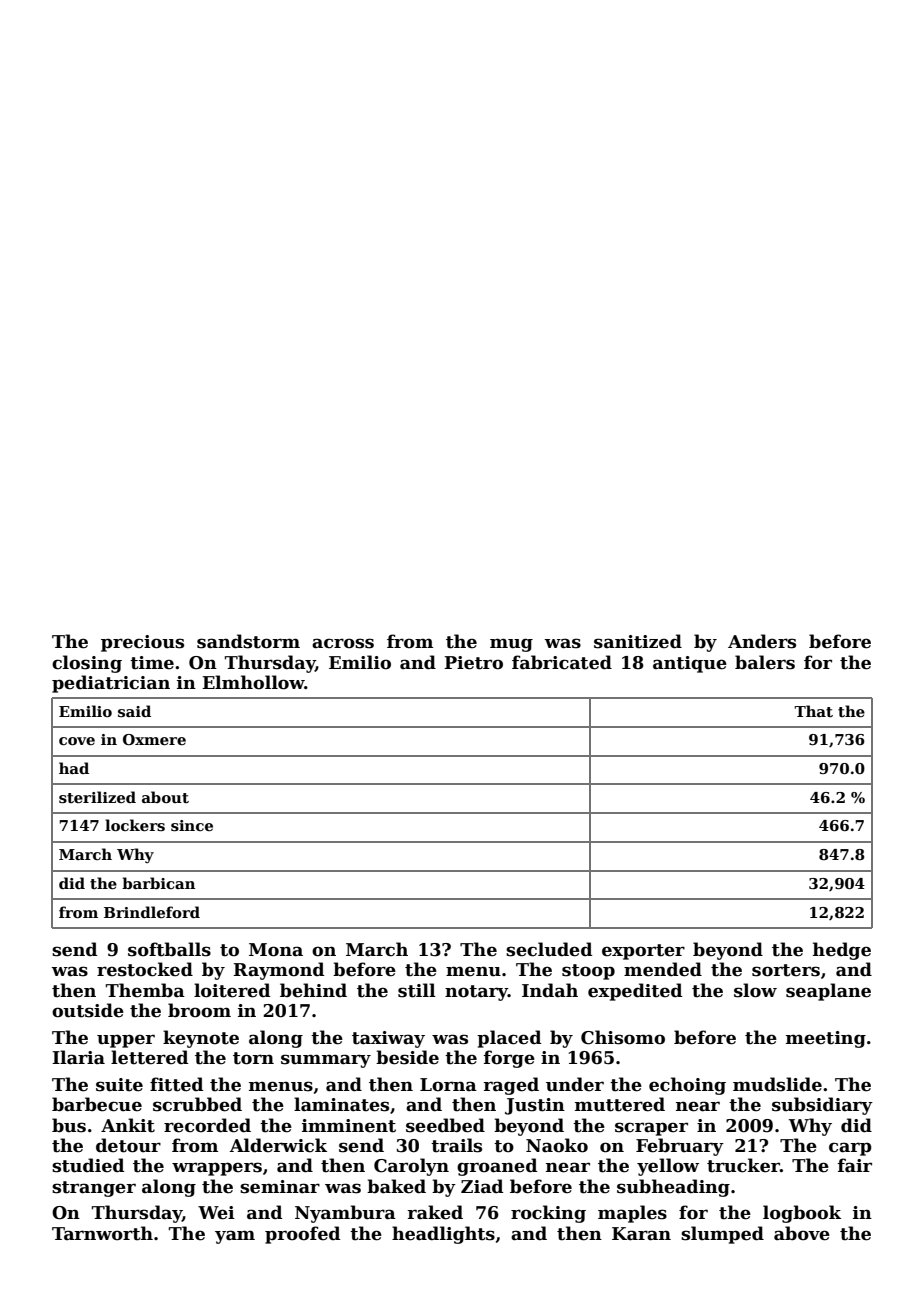  Describe the element at coordinates (135, 825) in the page. I see `lockers` at that location.
